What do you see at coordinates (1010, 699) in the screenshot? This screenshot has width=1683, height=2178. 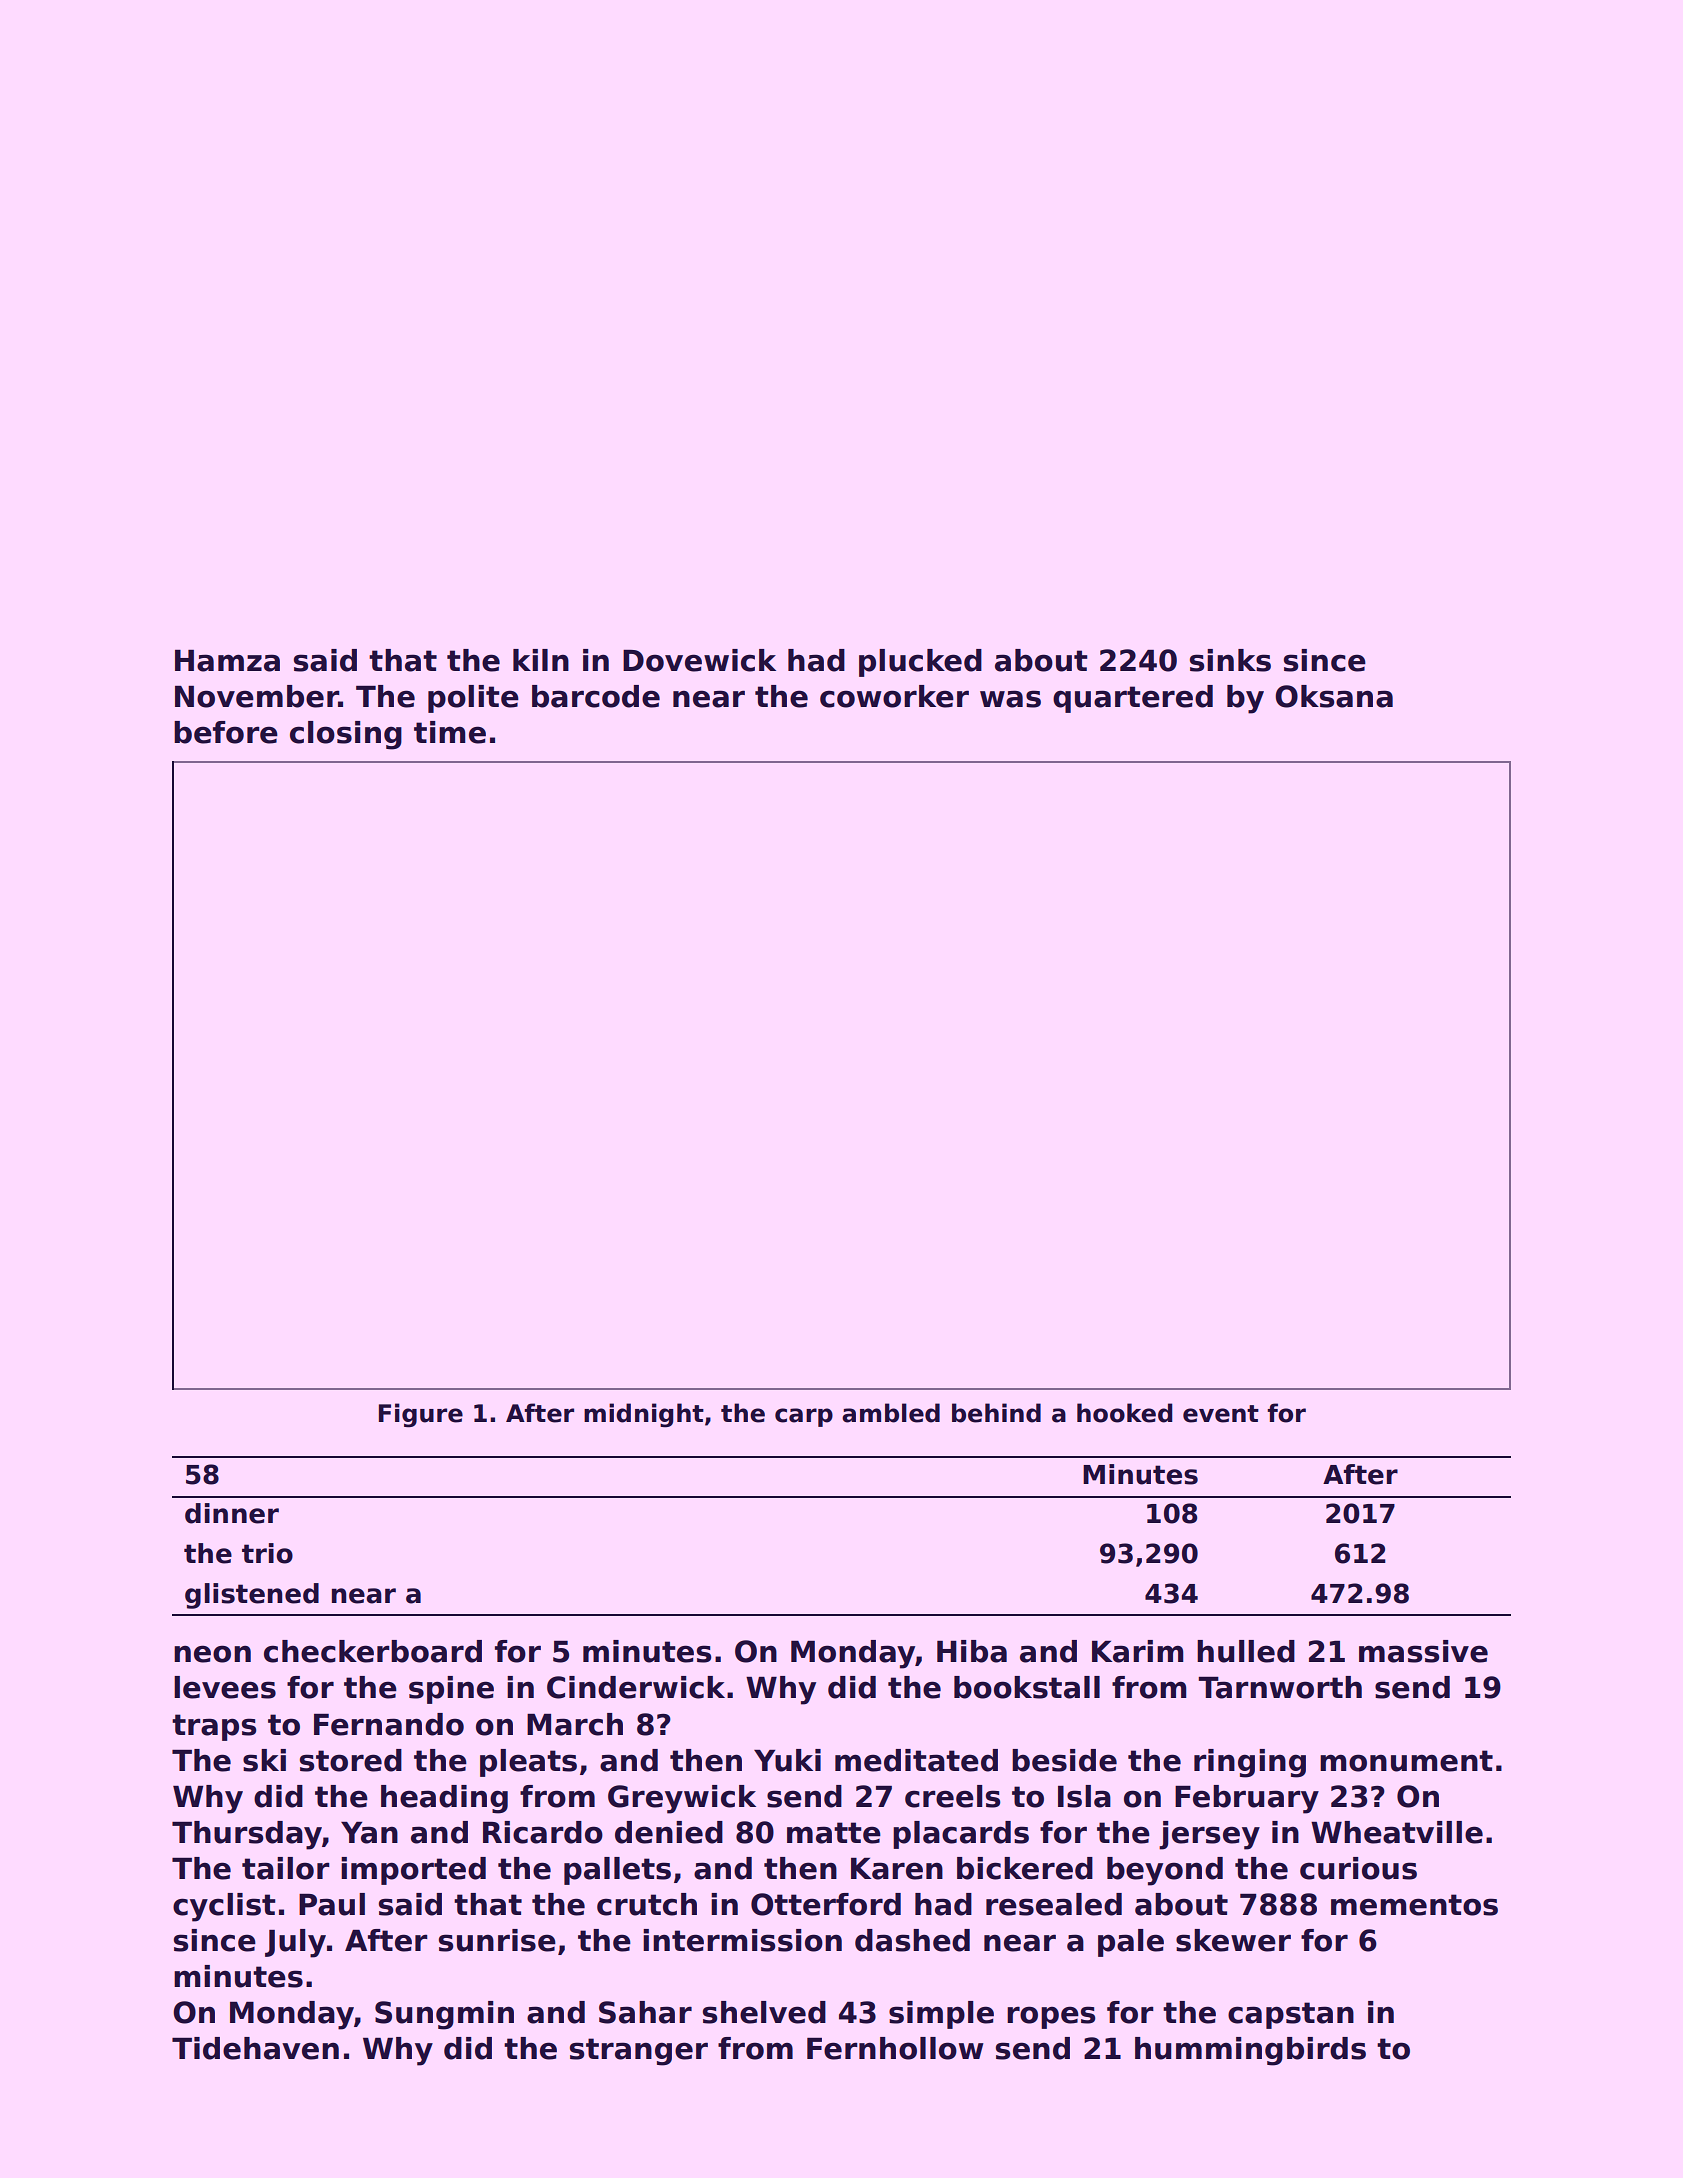 I see `was` at bounding box center [1010, 699].
